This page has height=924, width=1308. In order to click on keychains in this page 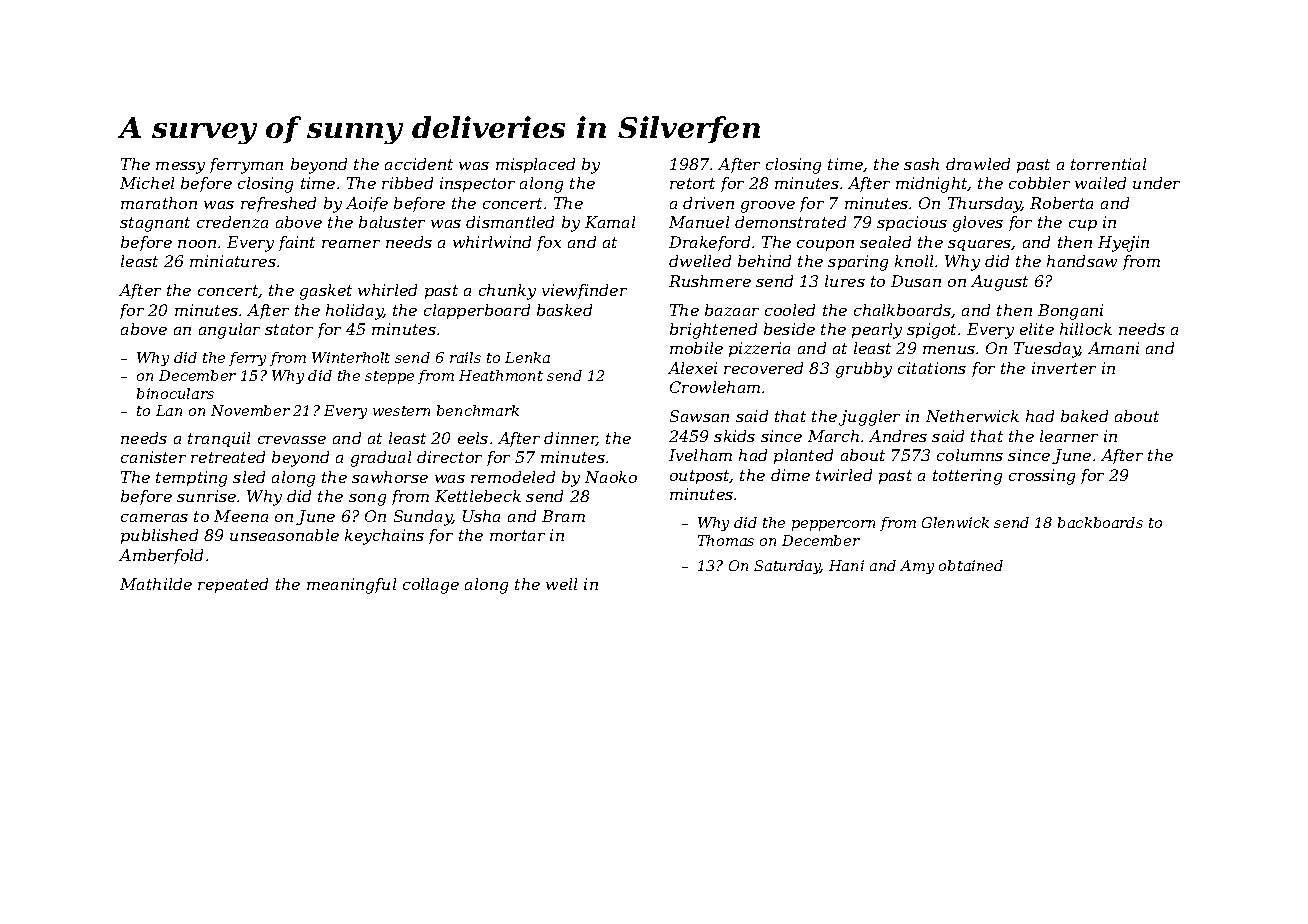, I will do `click(384, 537)`.
